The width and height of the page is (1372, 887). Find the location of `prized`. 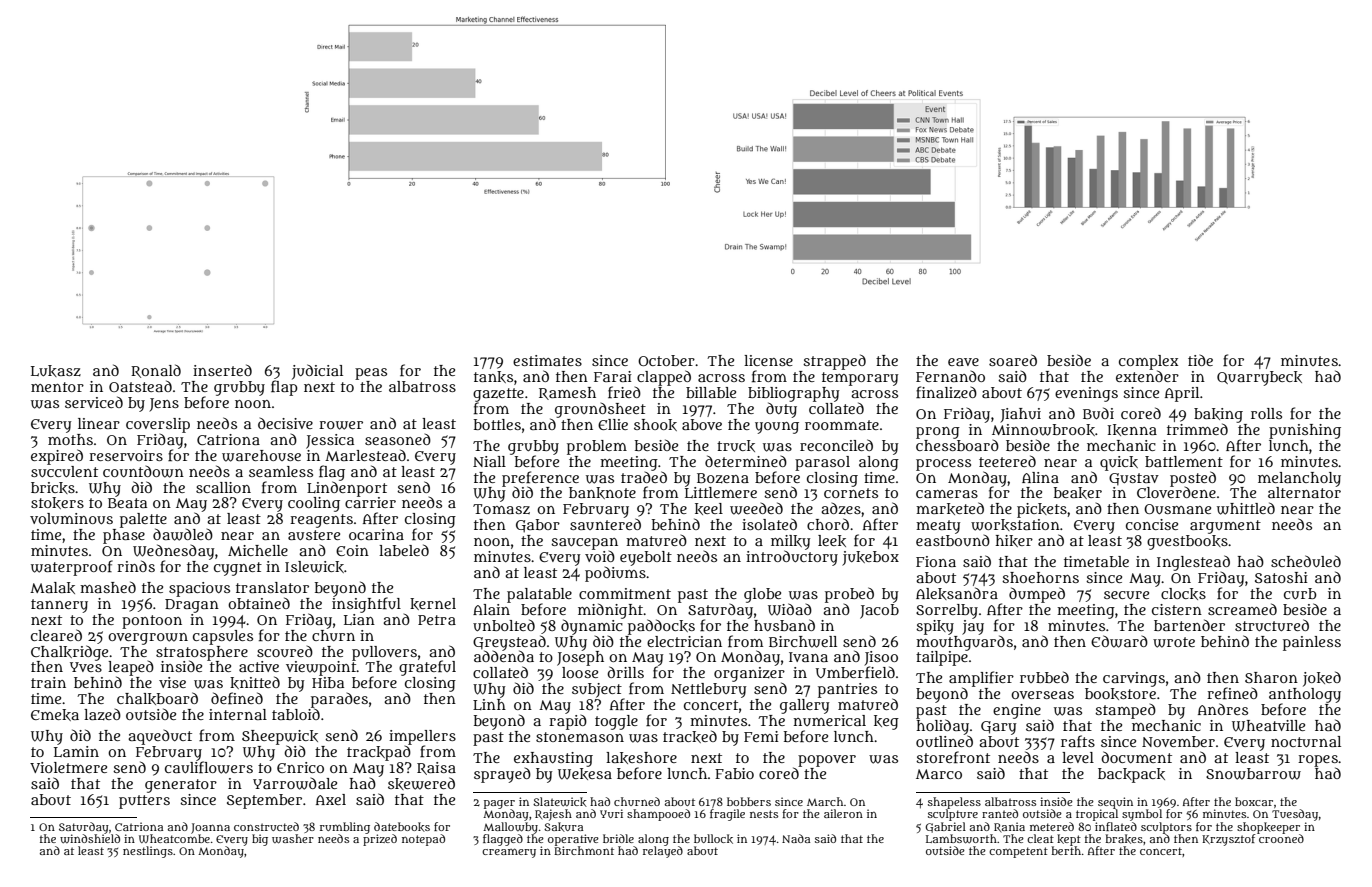

prized is located at coordinates (380, 840).
